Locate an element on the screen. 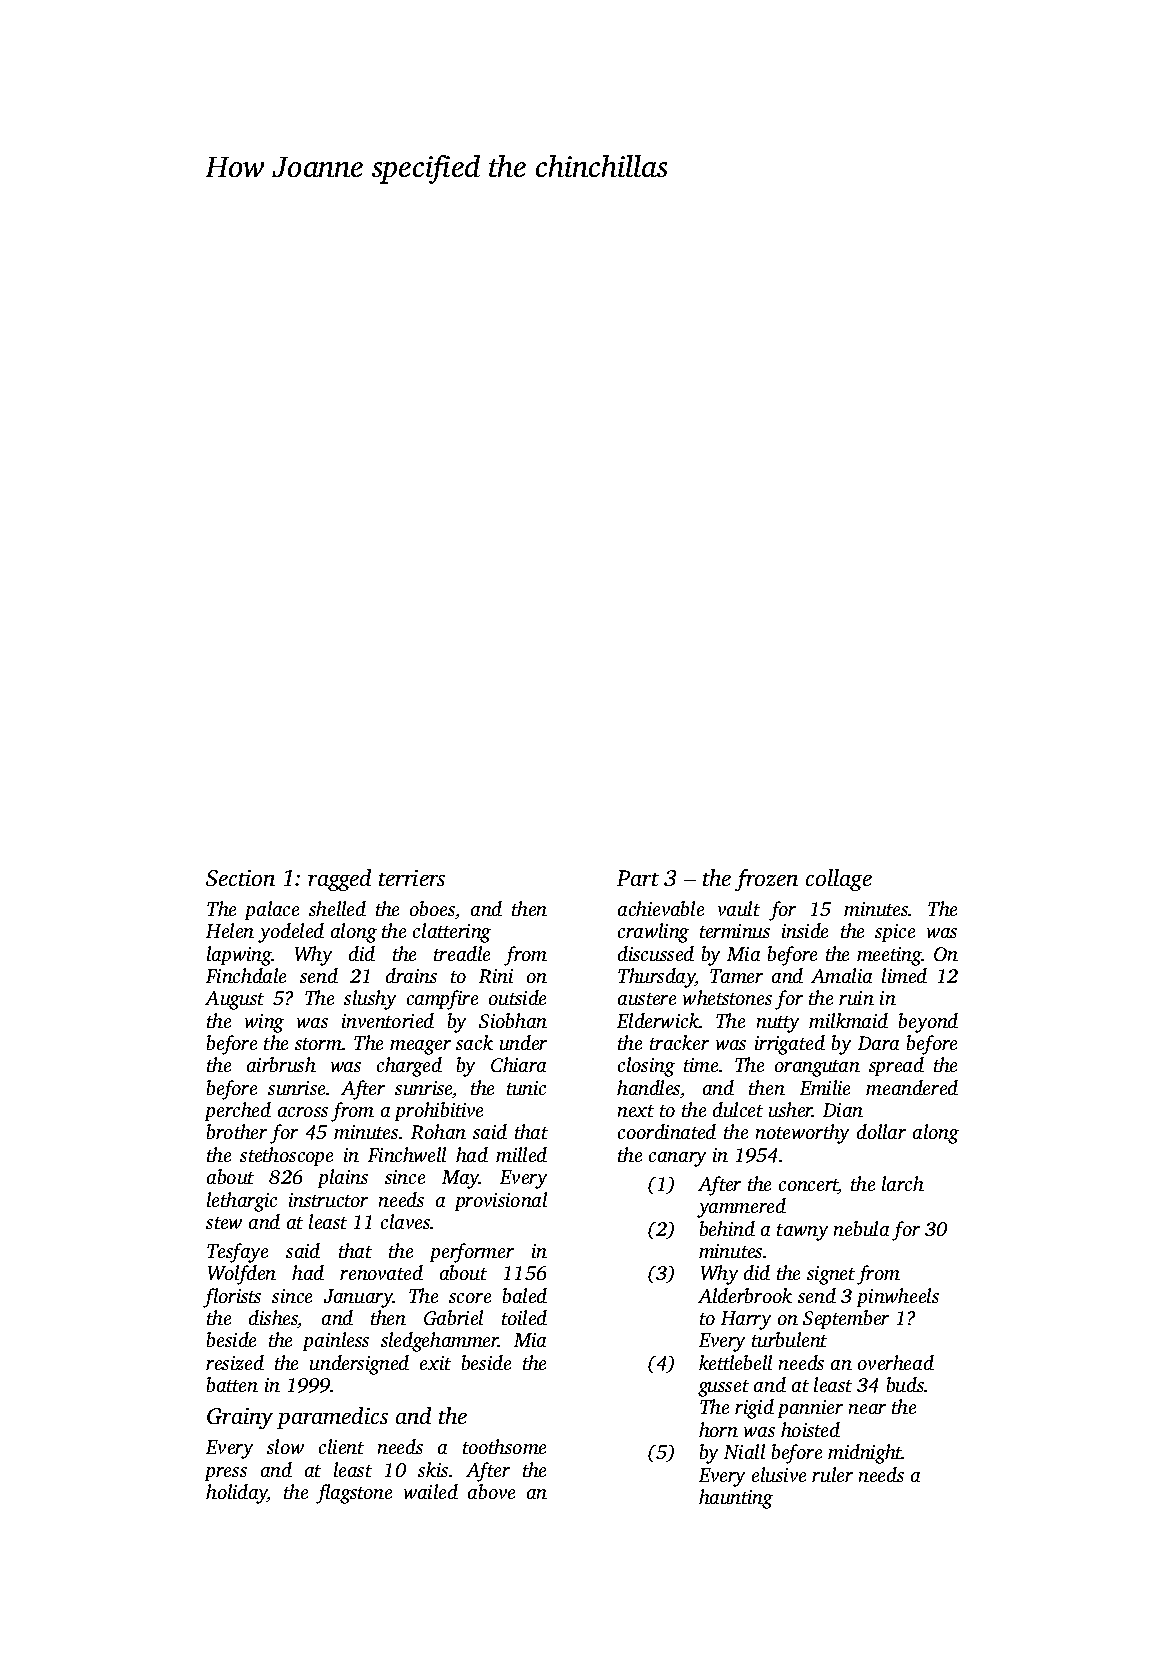  gusset is located at coordinates (723, 1388).
